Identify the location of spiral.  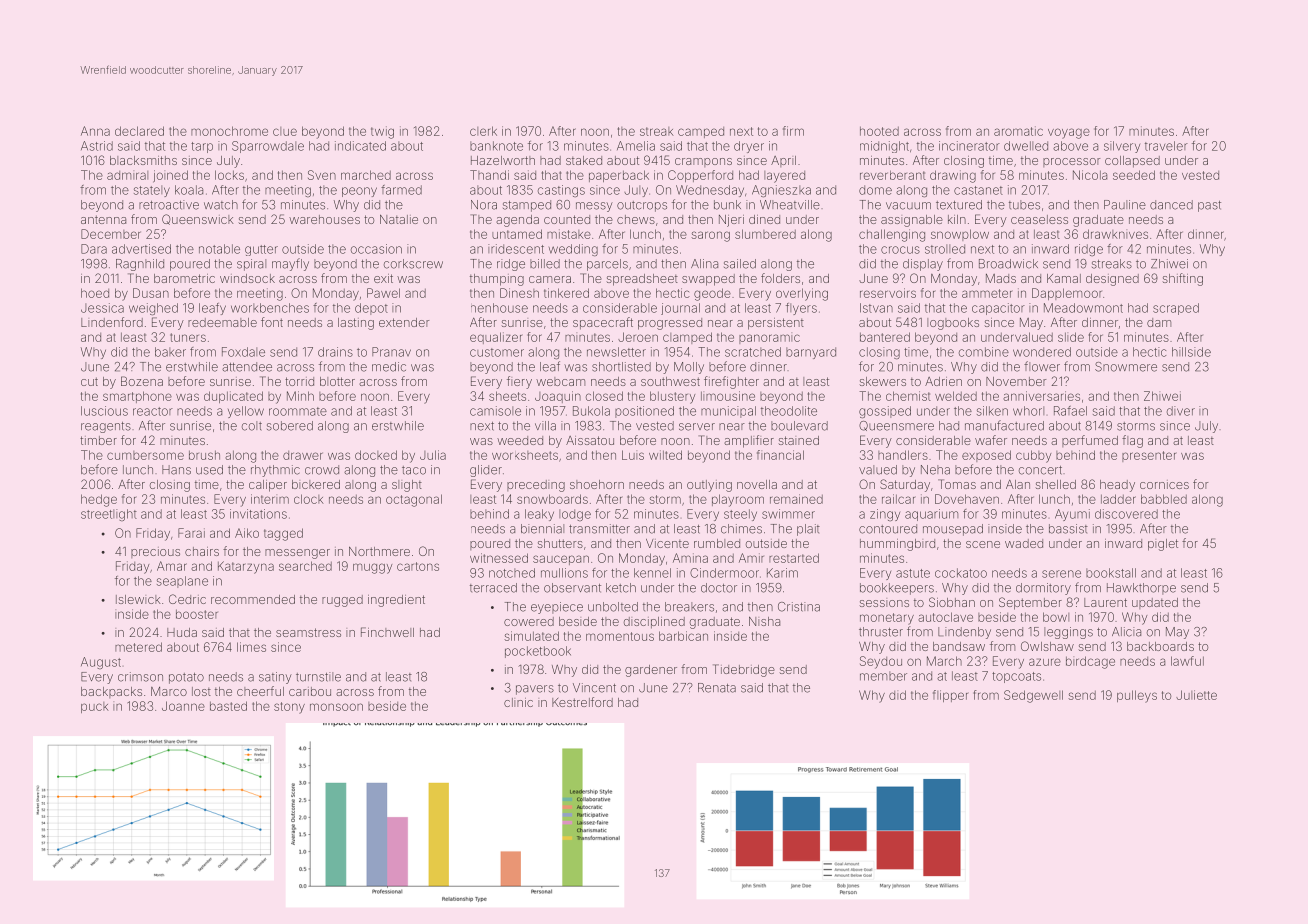
(251, 265).
